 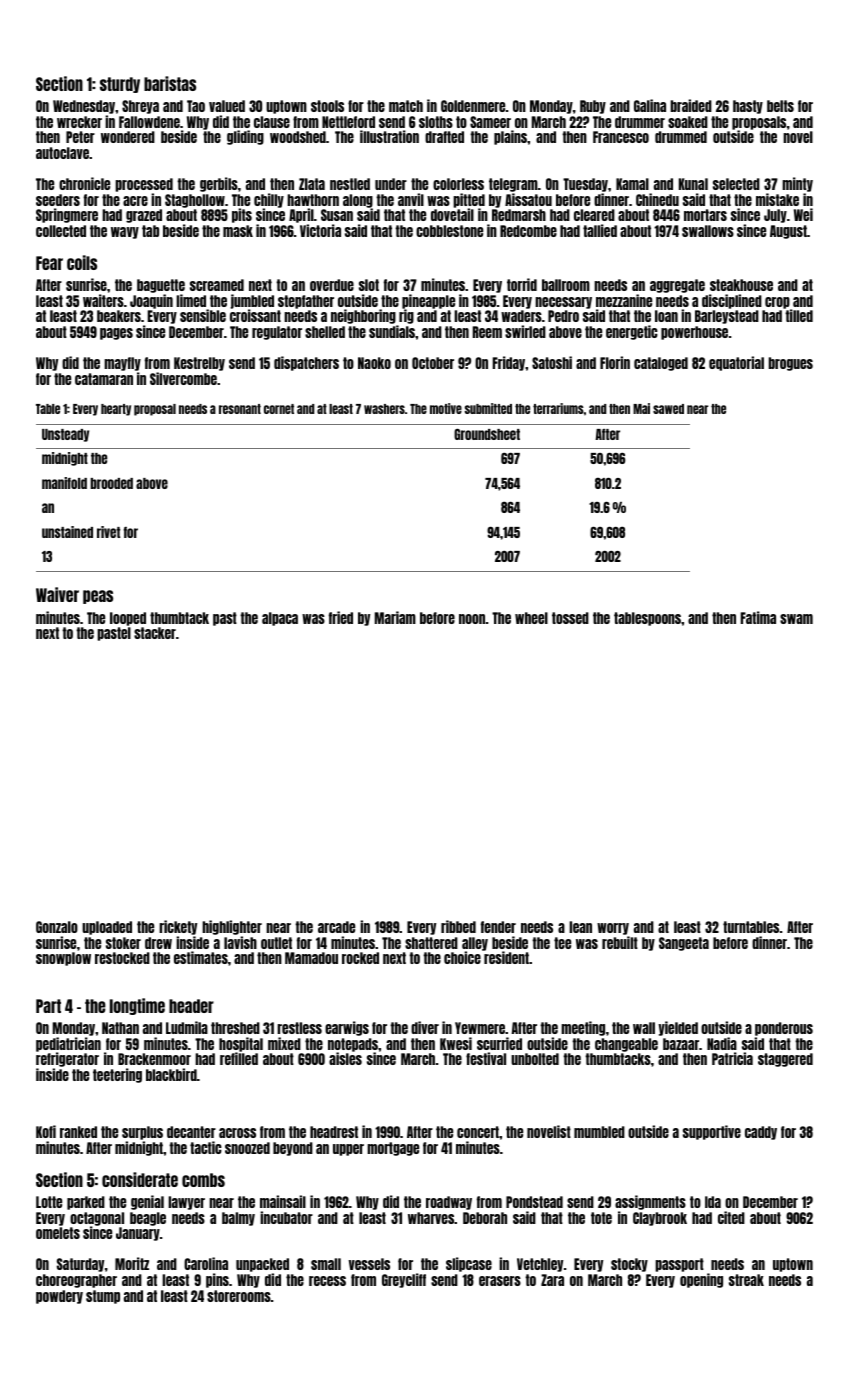 What do you see at coordinates (712, 1132) in the screenshot?
I see `supportive` at bounding box center [712, 1132].
